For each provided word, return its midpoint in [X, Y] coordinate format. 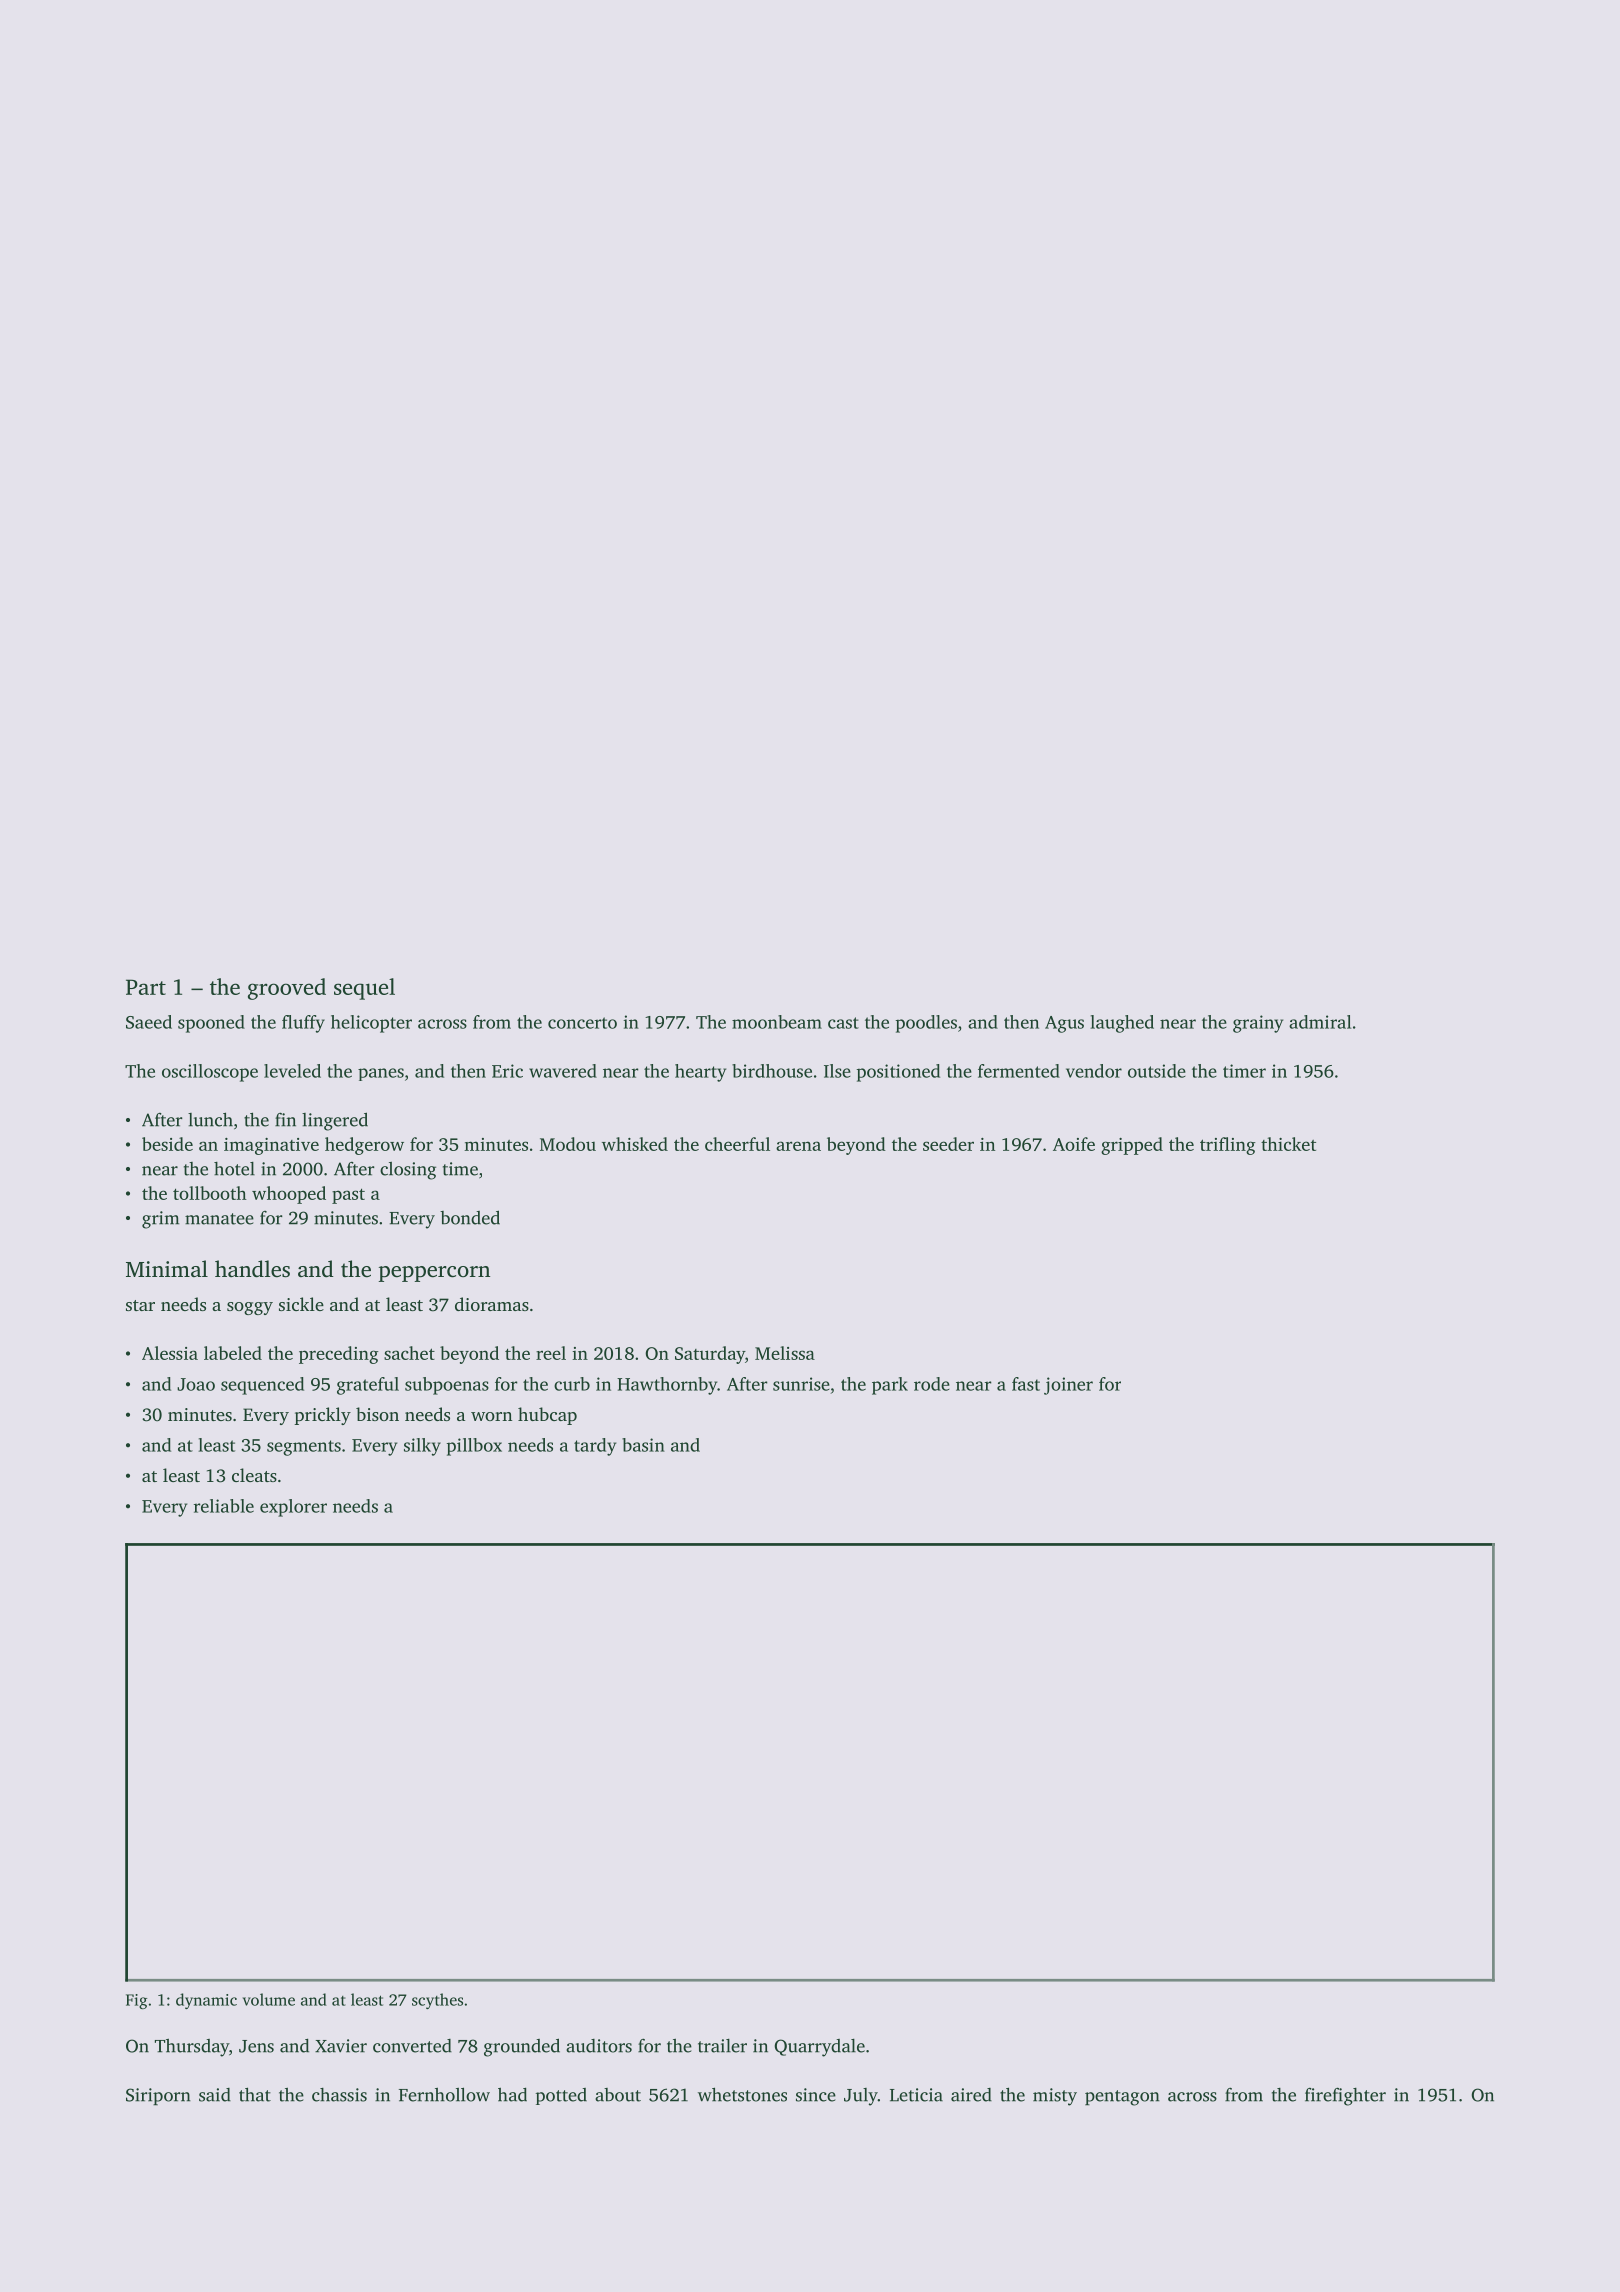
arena [798, 1146]
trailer [722, 2046]
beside [167, 1144]
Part [146, 987]
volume [269, 1999]
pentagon [1122, 2098]
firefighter [1345, 2097]
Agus [1064, 1024]
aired [971, 2095]
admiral [1320, 1022]
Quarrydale [820, 2048]
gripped [1132, 1146]
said [215, 2095]
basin [643, 1445]
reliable [224, 1506]
